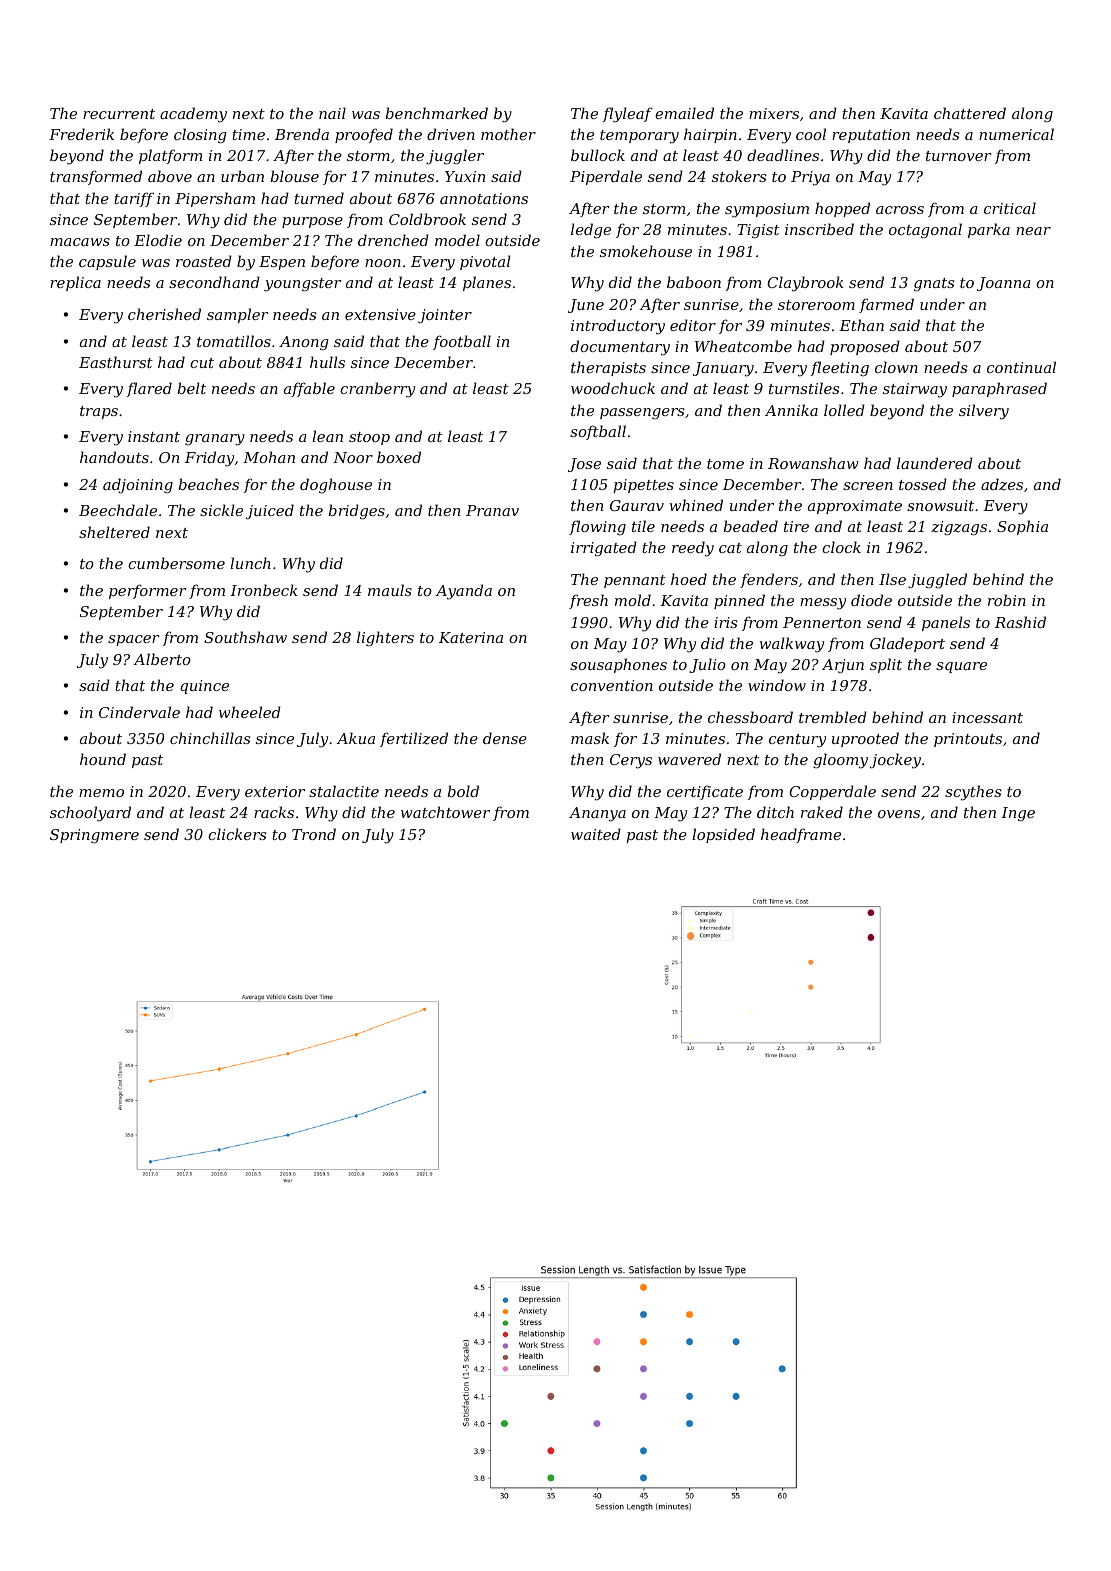  Describe the element at coordinates (628, 115) in the page. I see `flyleaf` at that location.
